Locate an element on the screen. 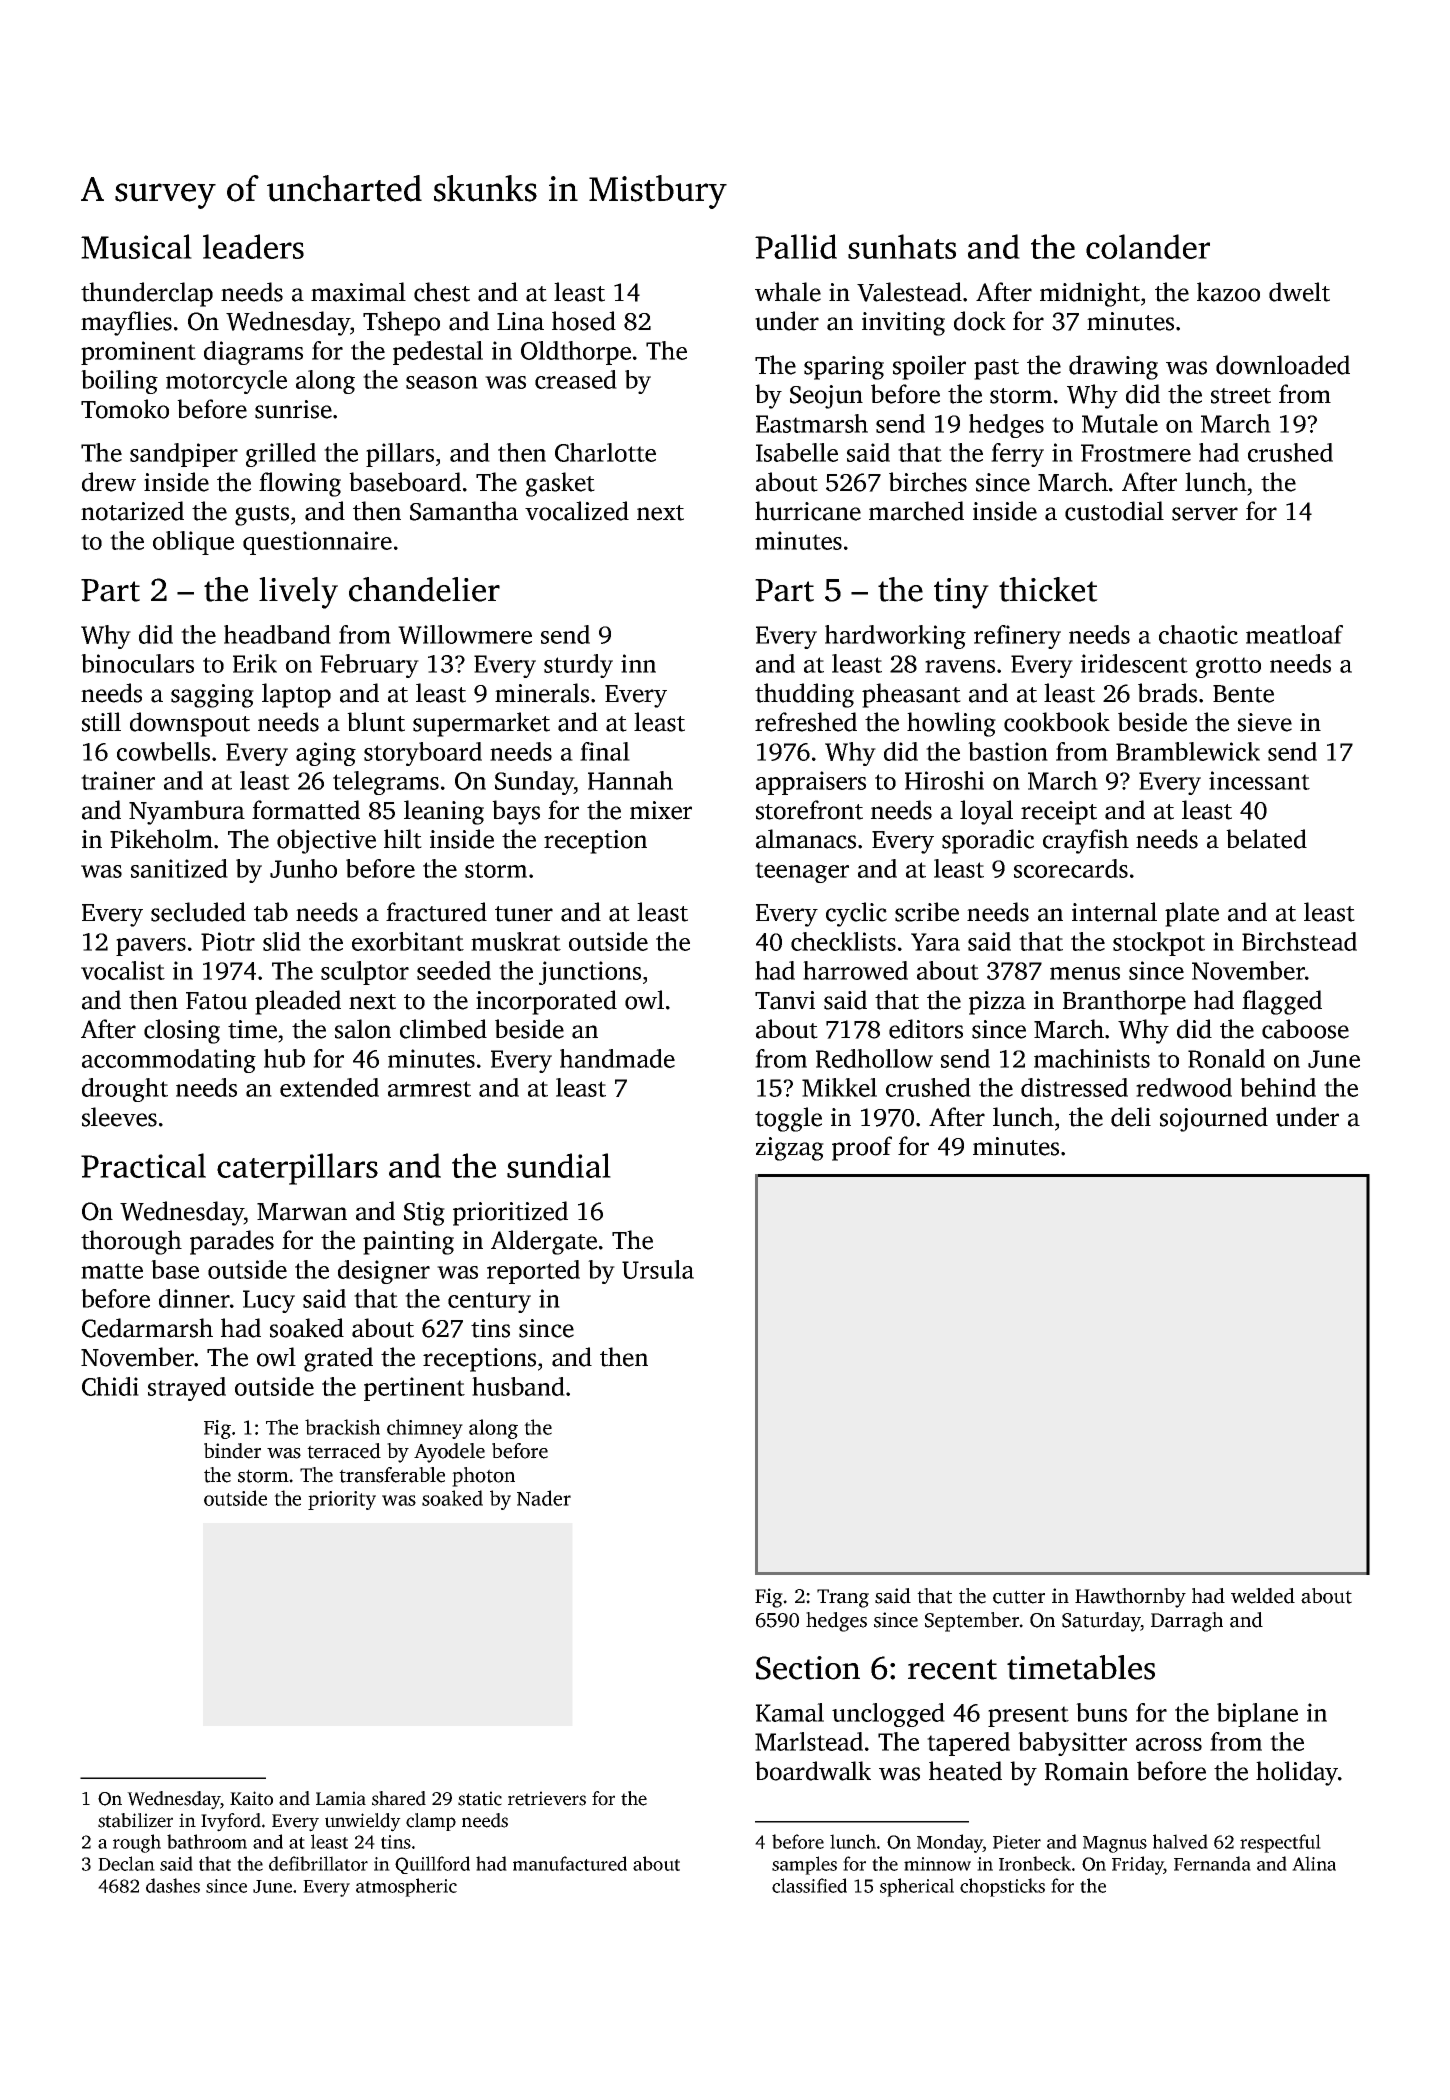 Image resolution: width=1450 pixels, height=2100 pixels. hardworking is located at coordinates (895, 637).
